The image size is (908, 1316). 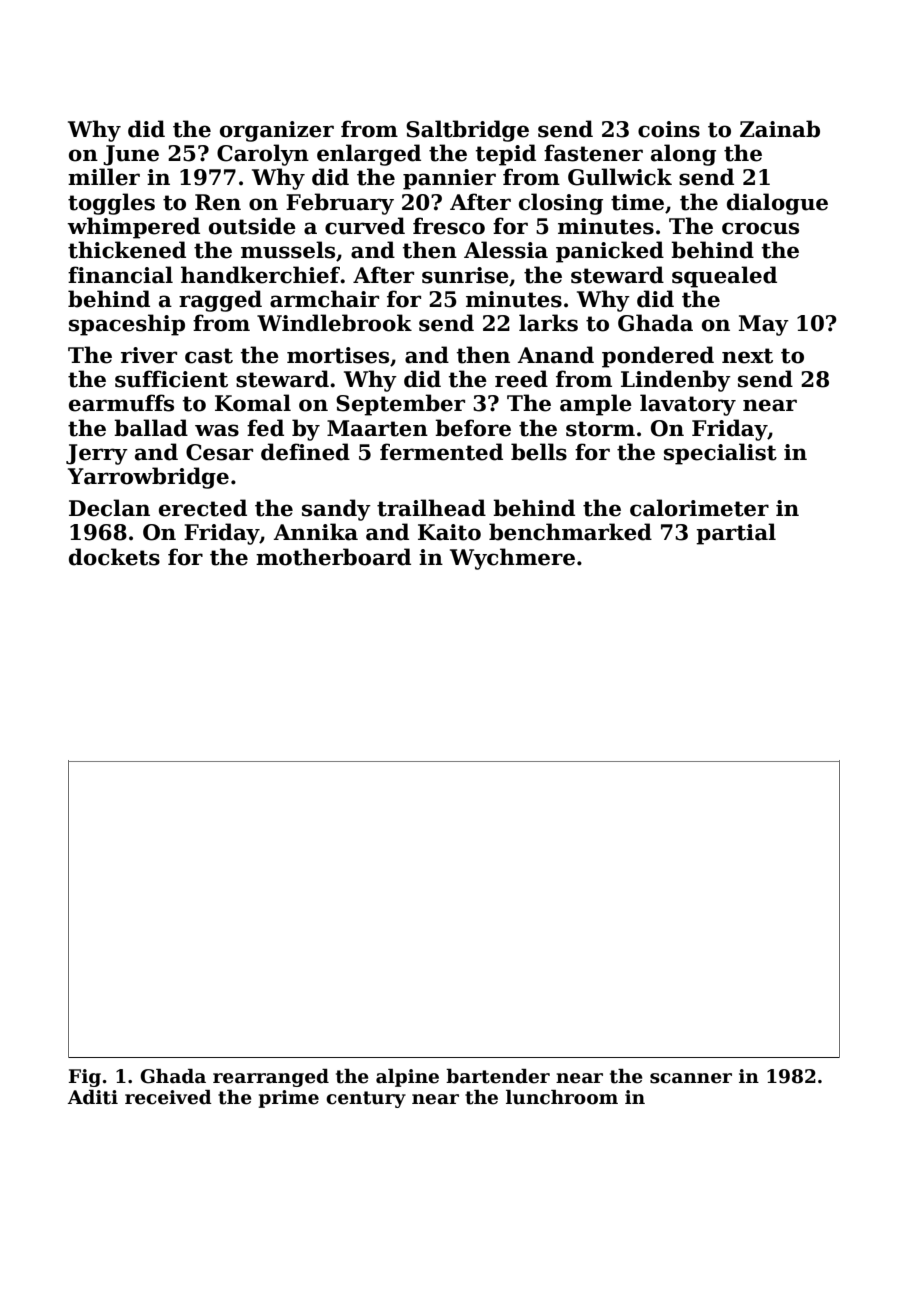 What do you see at coordinates (289, 1099) in the page?
I see `prime` at bounding box center [289, 1099].
